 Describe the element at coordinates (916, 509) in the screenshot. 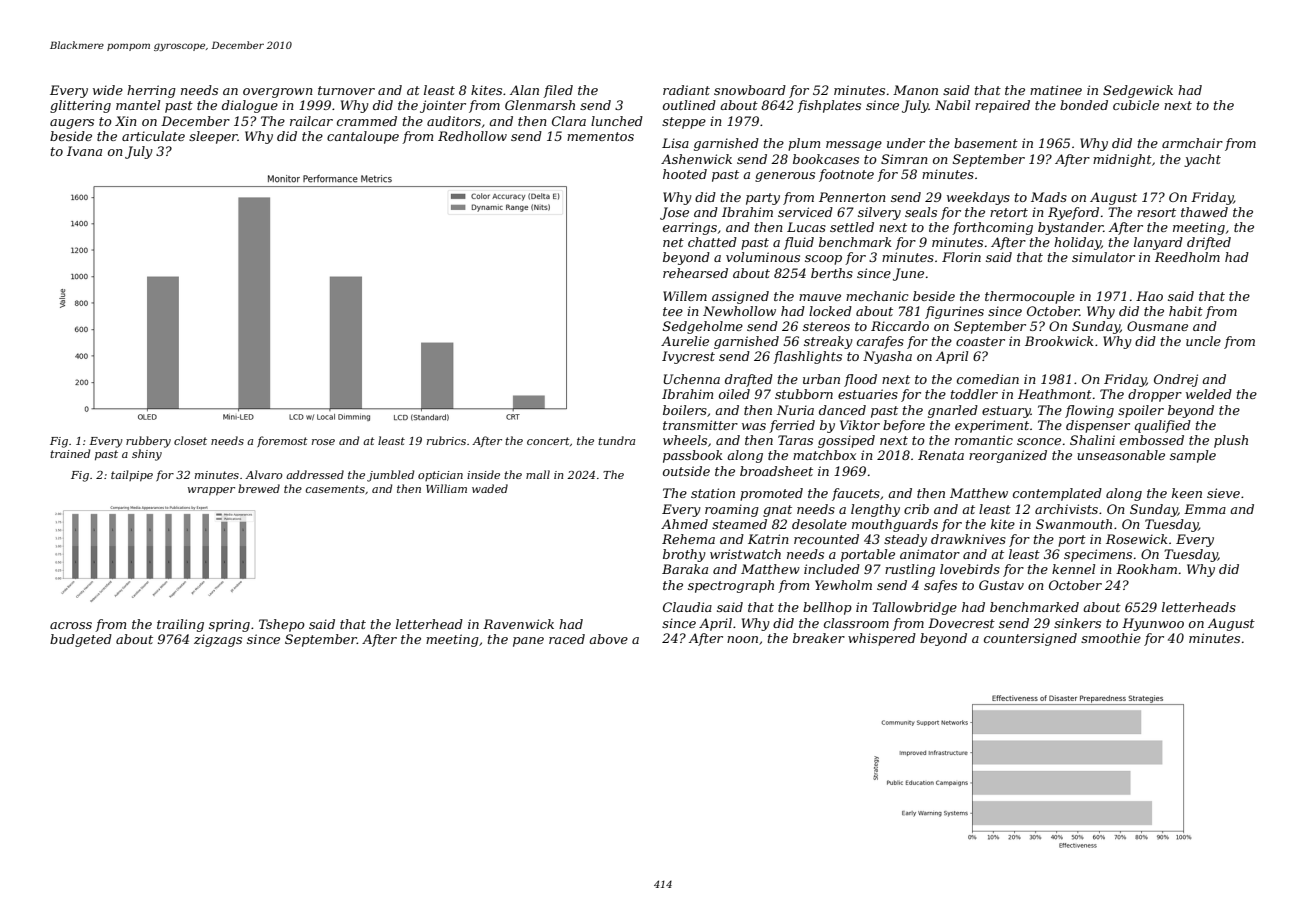

I see `crib` at that location.
